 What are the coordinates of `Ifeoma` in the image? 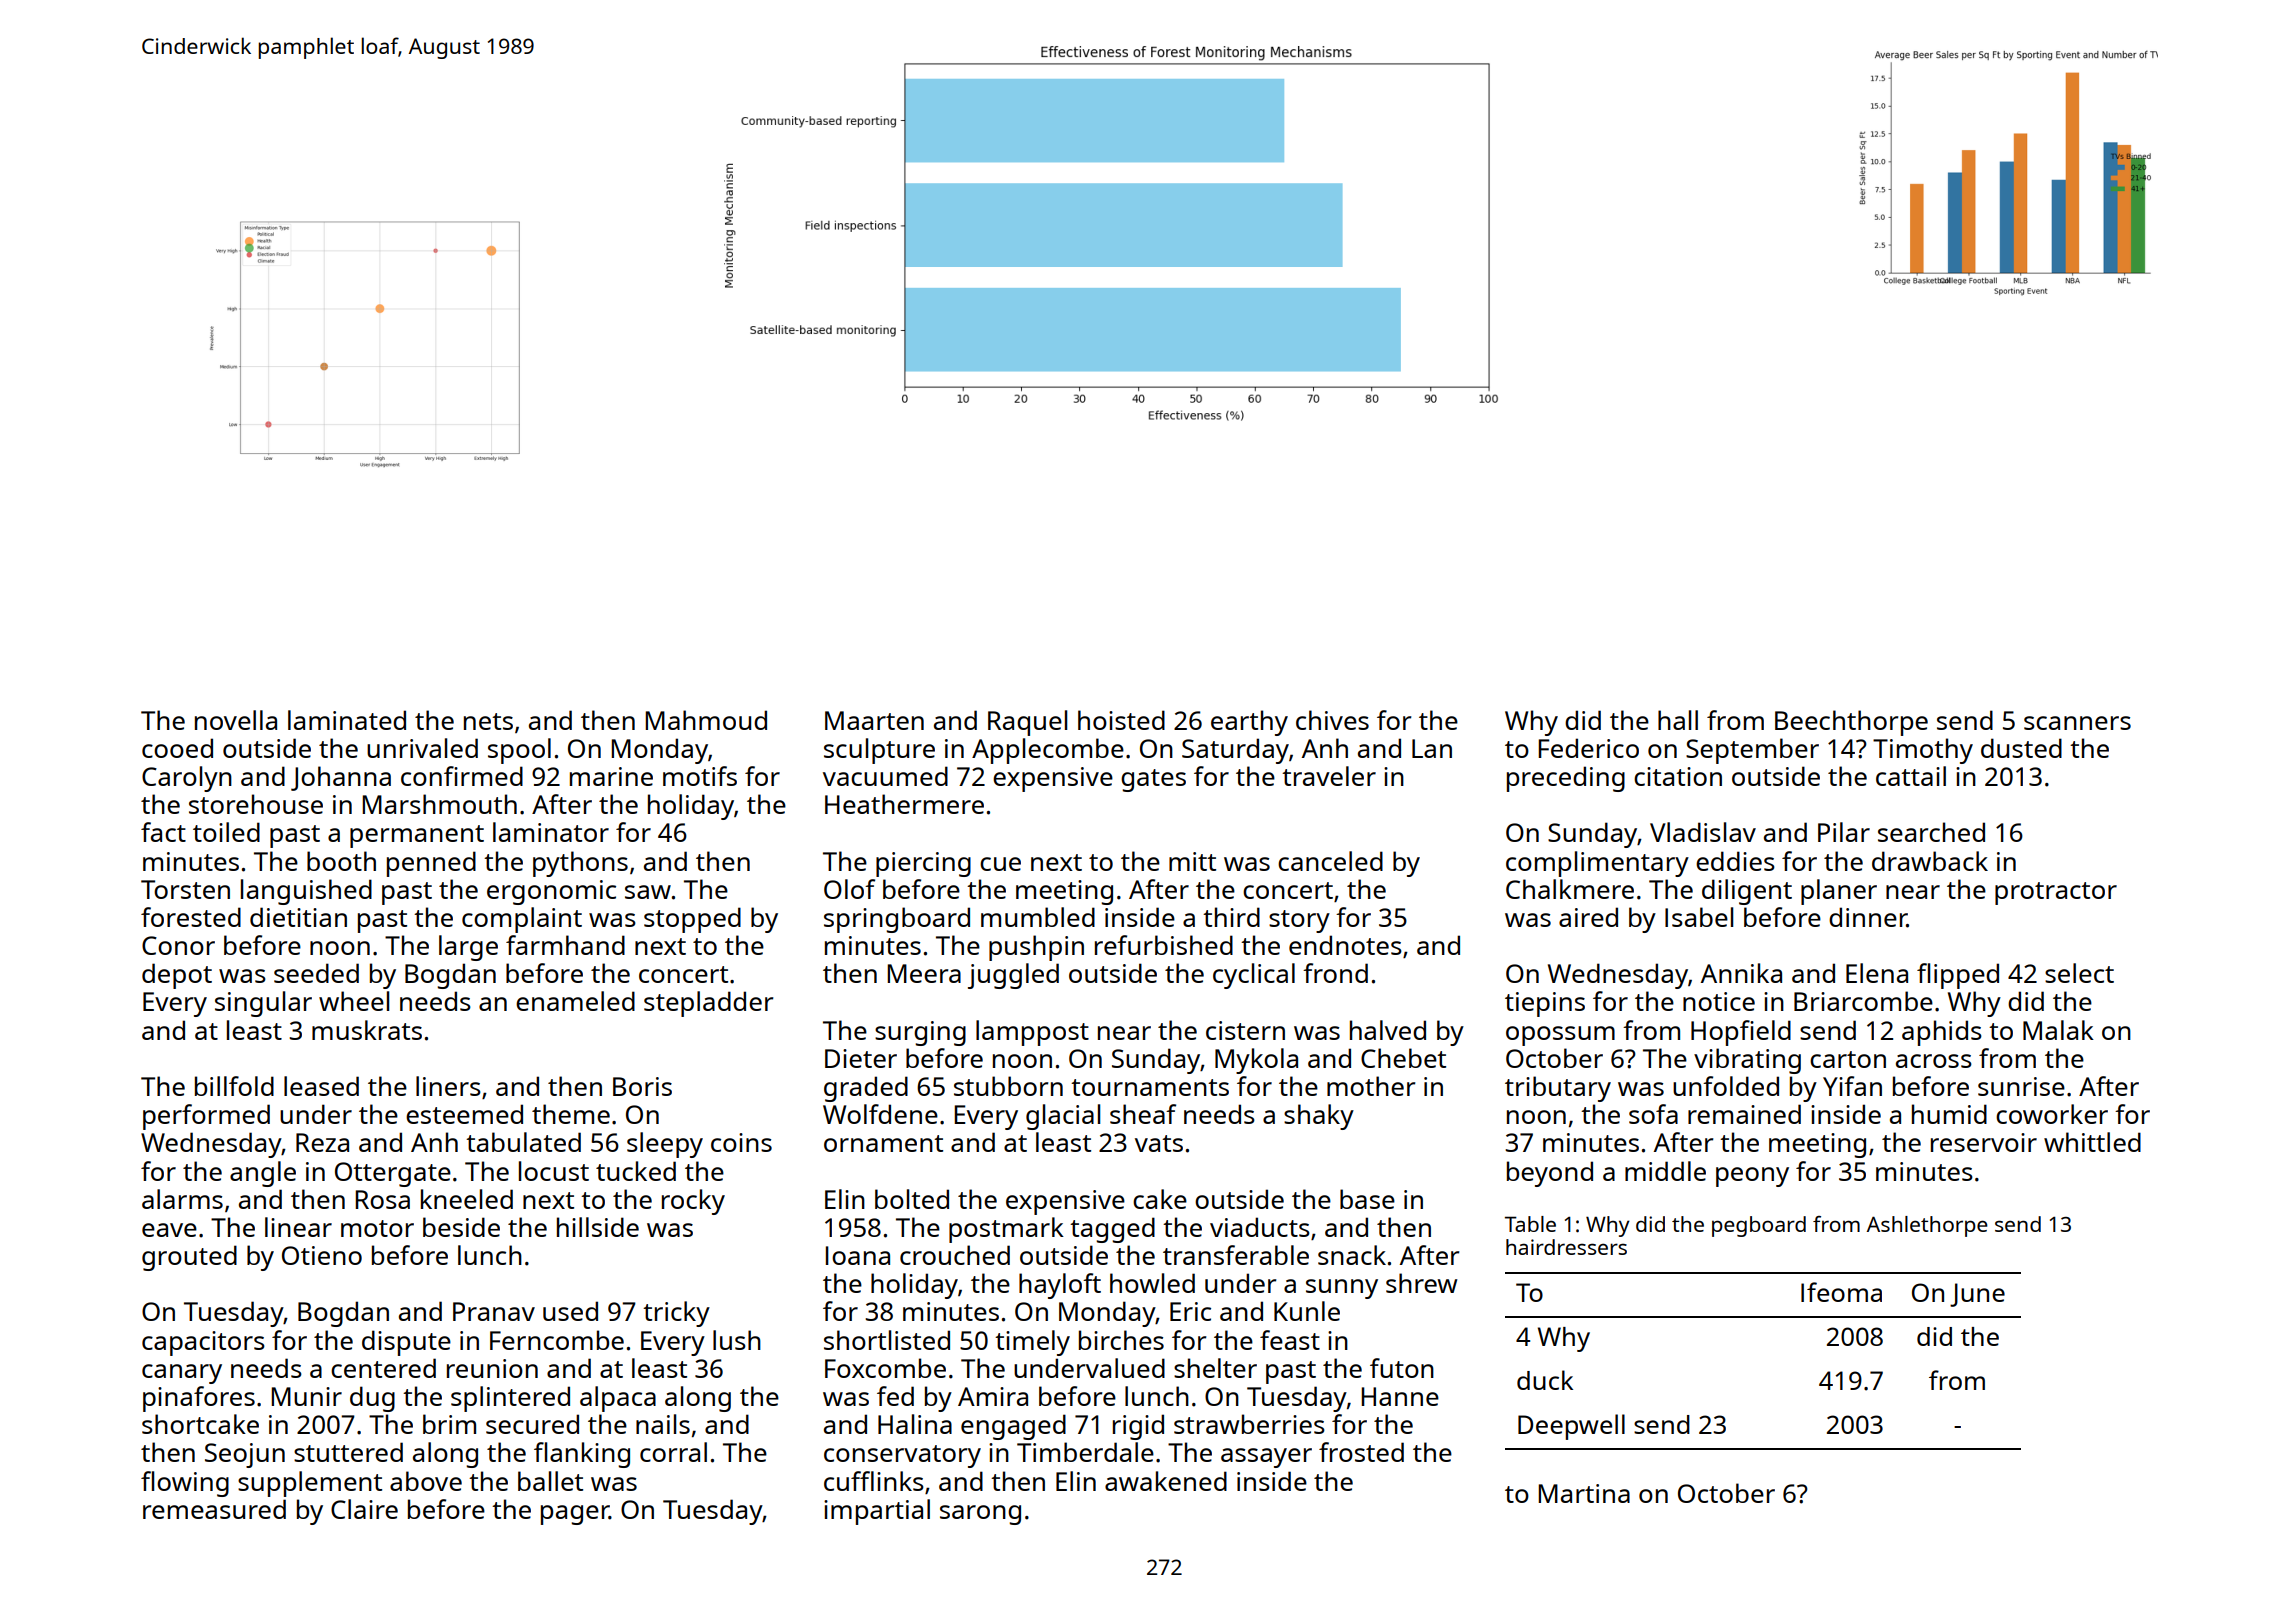 It's located at (1841, 1292).
